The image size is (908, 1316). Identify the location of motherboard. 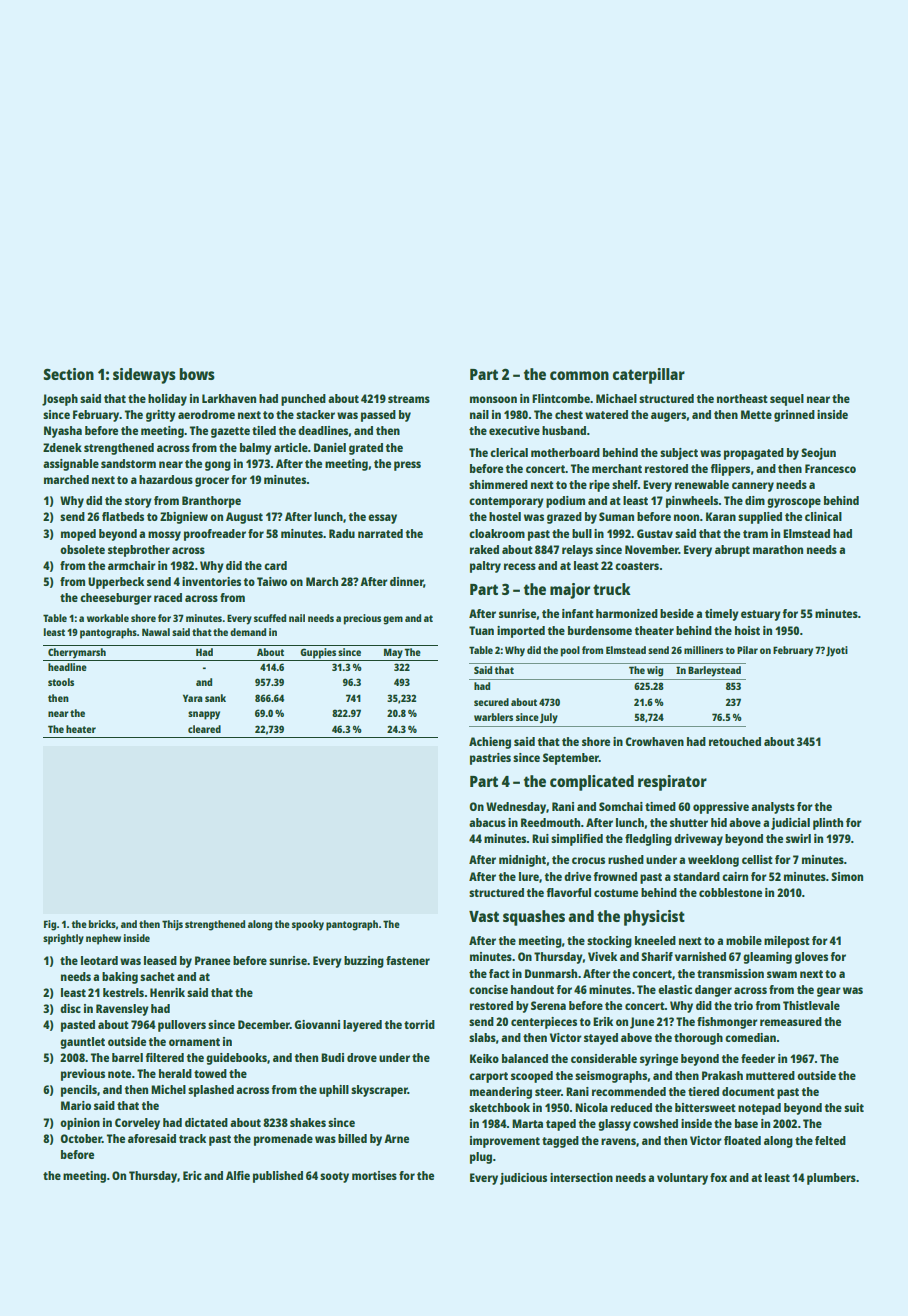
(565, 452).
